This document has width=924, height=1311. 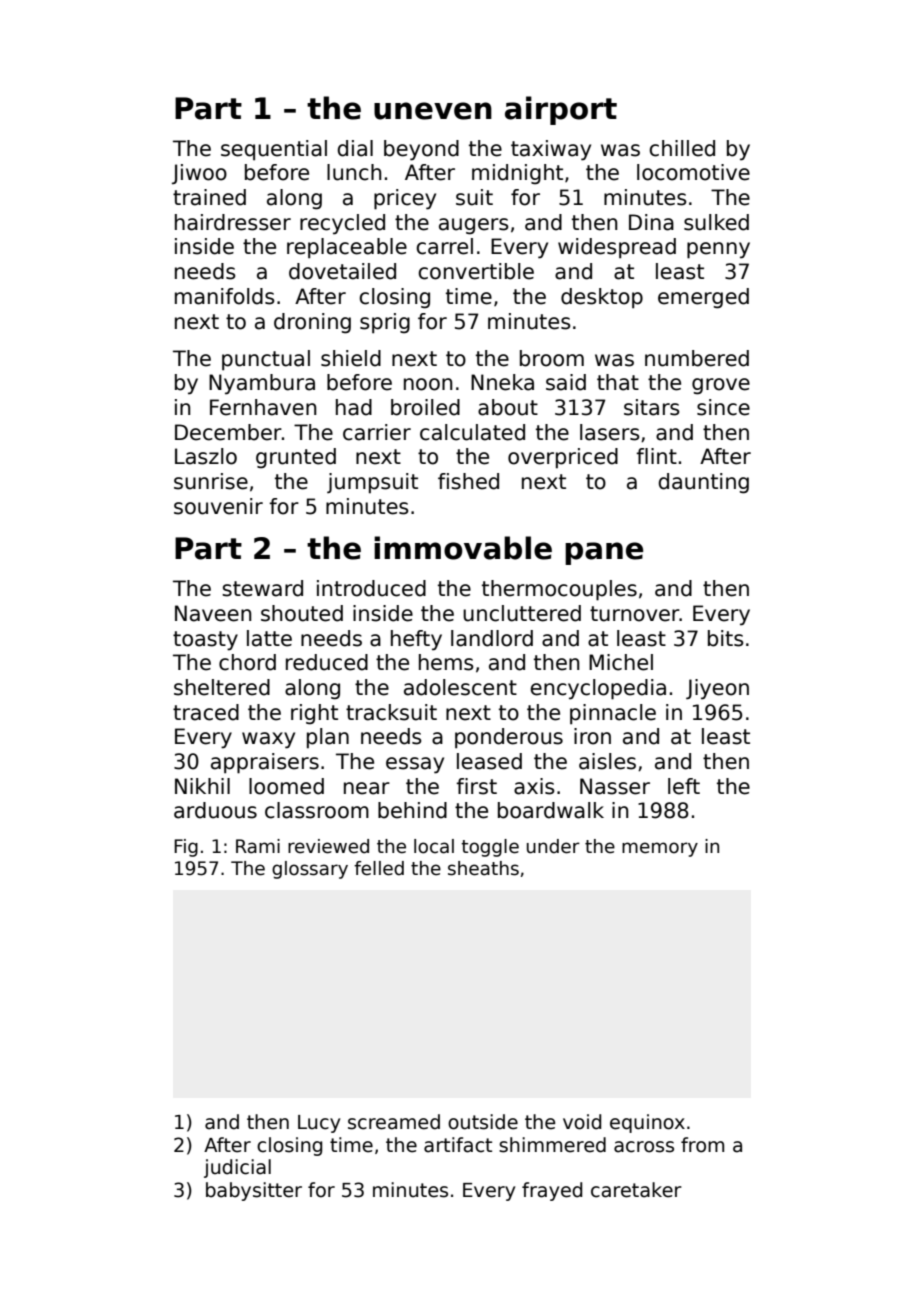 I want to click on airport, so click(x=561, y=110).
